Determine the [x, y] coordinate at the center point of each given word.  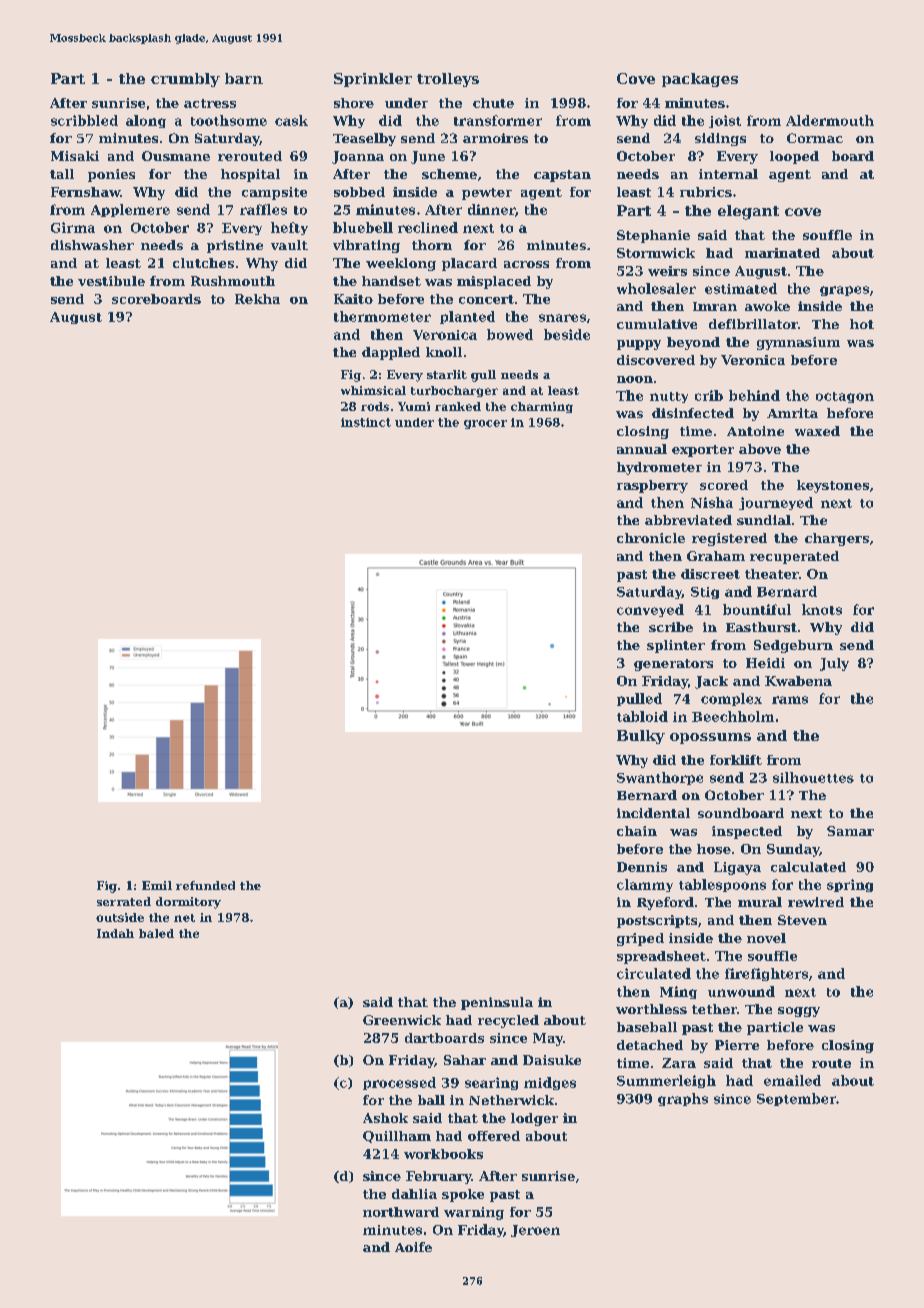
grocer [485, 424]
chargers [837, 539]
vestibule [111, 281]
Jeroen [535, 1231]
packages [700, 80]
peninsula [497, 1003]
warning [474, 1213]
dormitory [188, 903]
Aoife [413, 1247]
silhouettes [813, 777]
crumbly [185, 80]
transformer [498, 120]
